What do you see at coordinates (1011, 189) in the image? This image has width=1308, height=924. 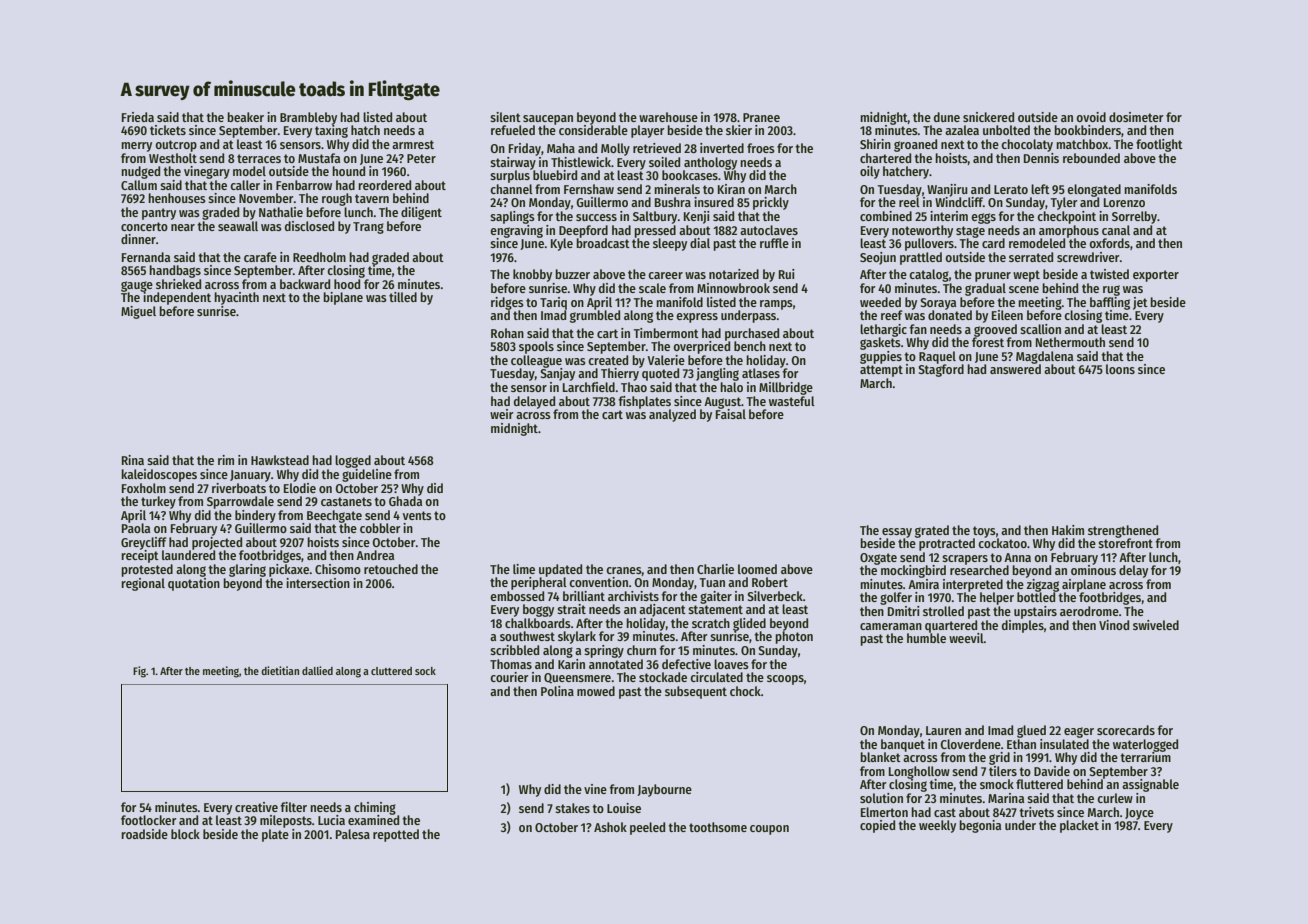 I see `Lerato` at bounding box center [1011, 189].
